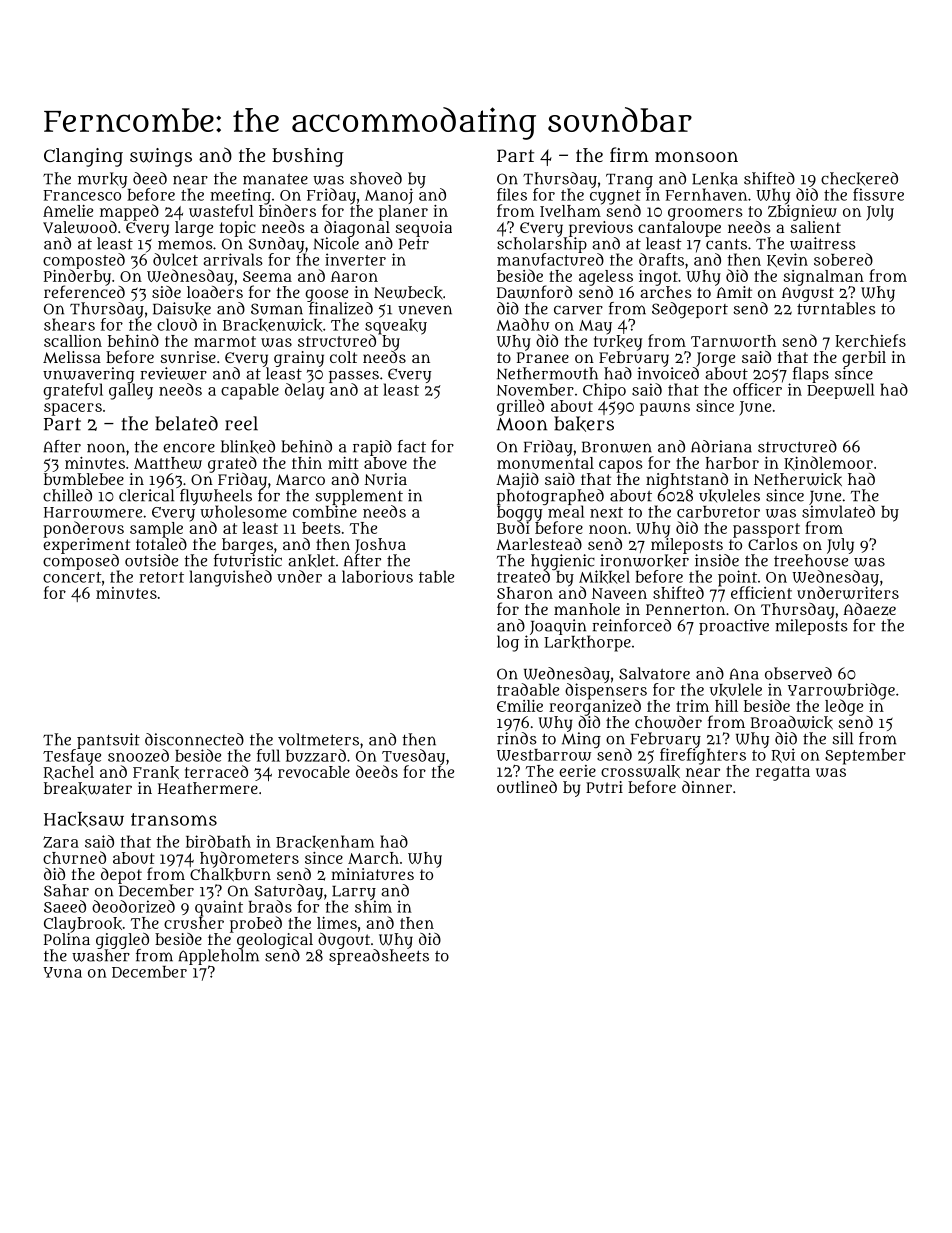  Describe the element at coordinates (308, 157) in the image. I see `bushing` at that location.
